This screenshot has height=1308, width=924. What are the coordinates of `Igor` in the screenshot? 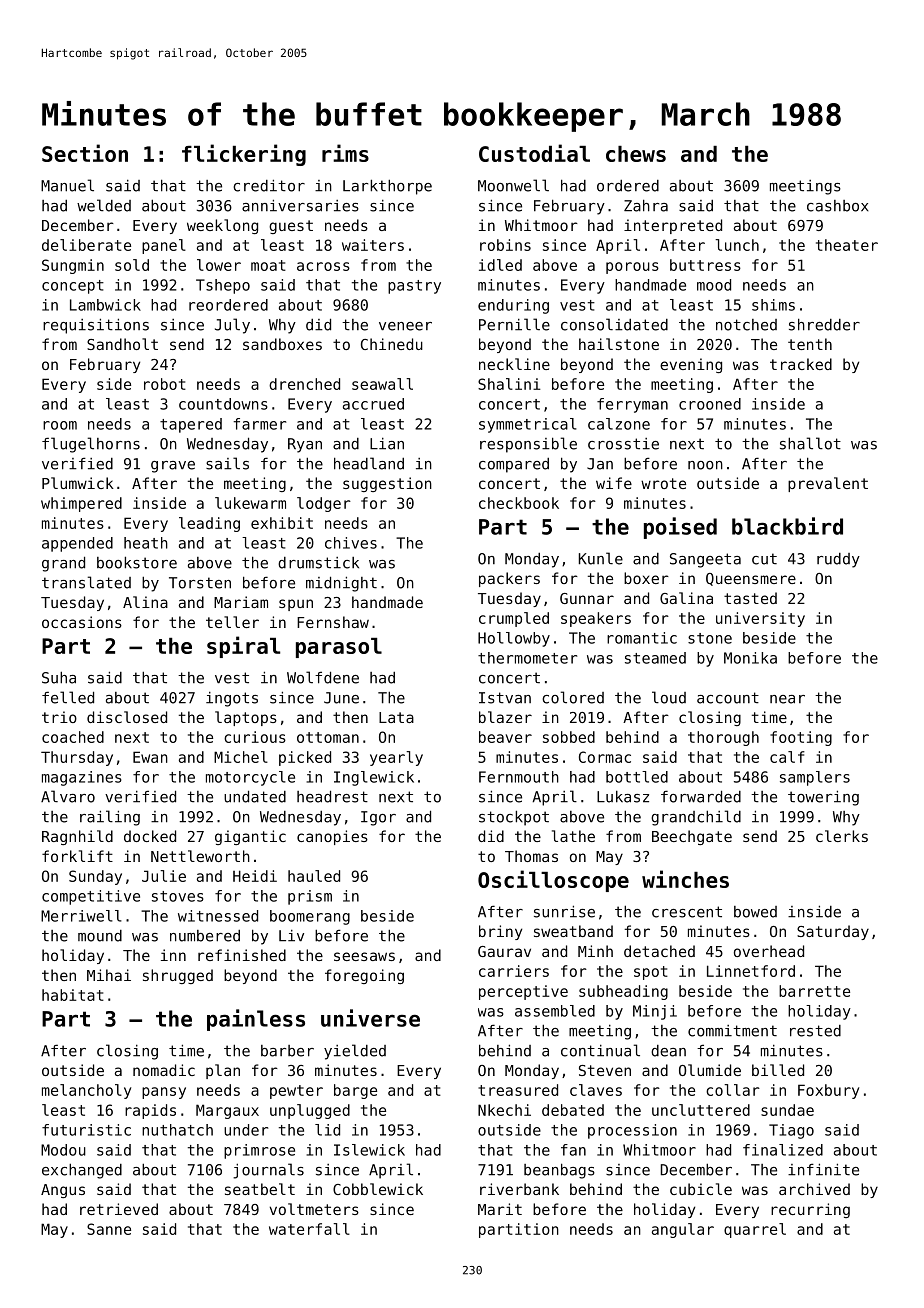 It's located at (378, 818).
